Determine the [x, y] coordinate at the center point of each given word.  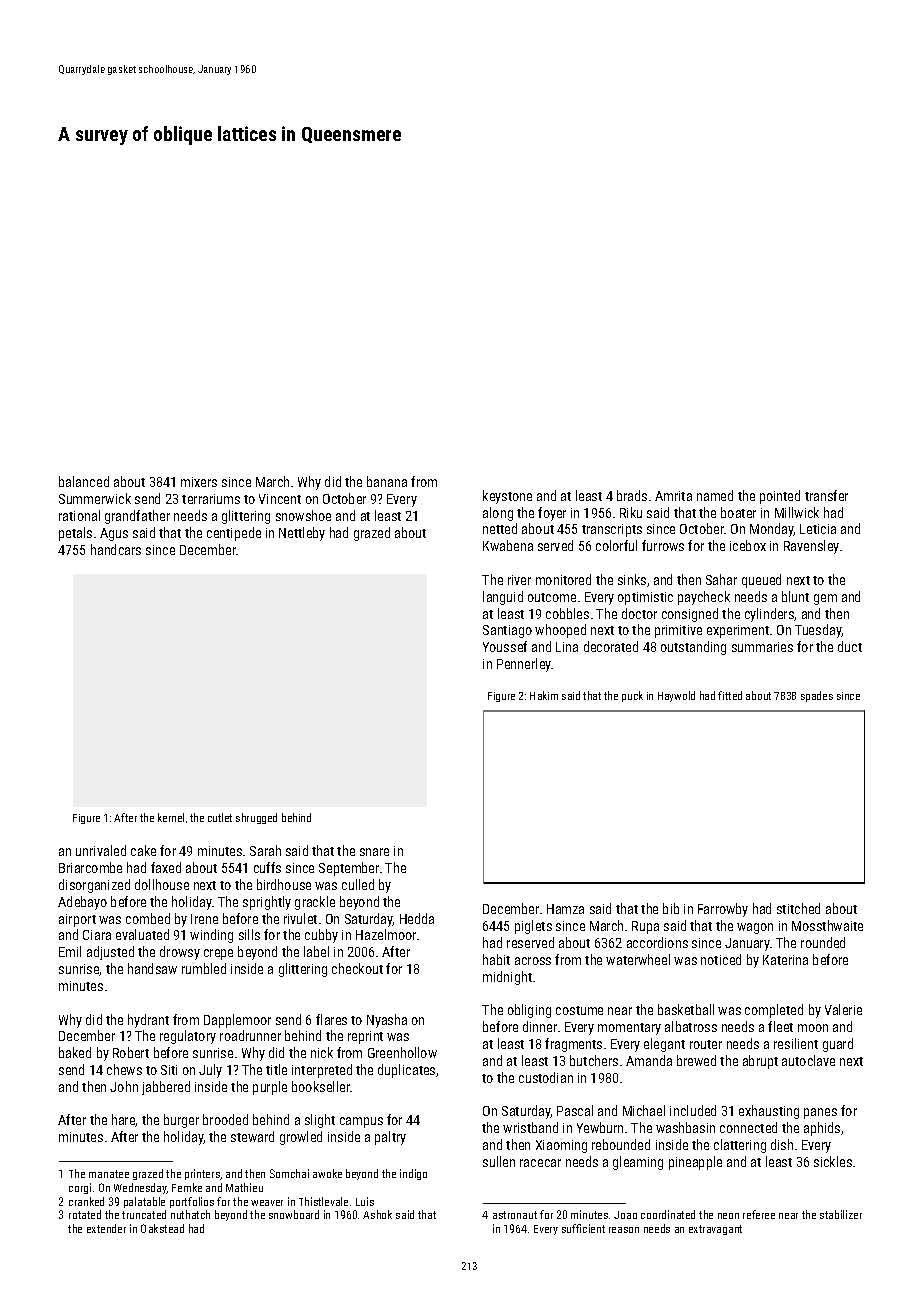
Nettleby [302, 534]
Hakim [544, 695]
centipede [234, 534]
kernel [171, 817]
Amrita [673, 496]
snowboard [294, 1214]
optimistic [645, 598]
